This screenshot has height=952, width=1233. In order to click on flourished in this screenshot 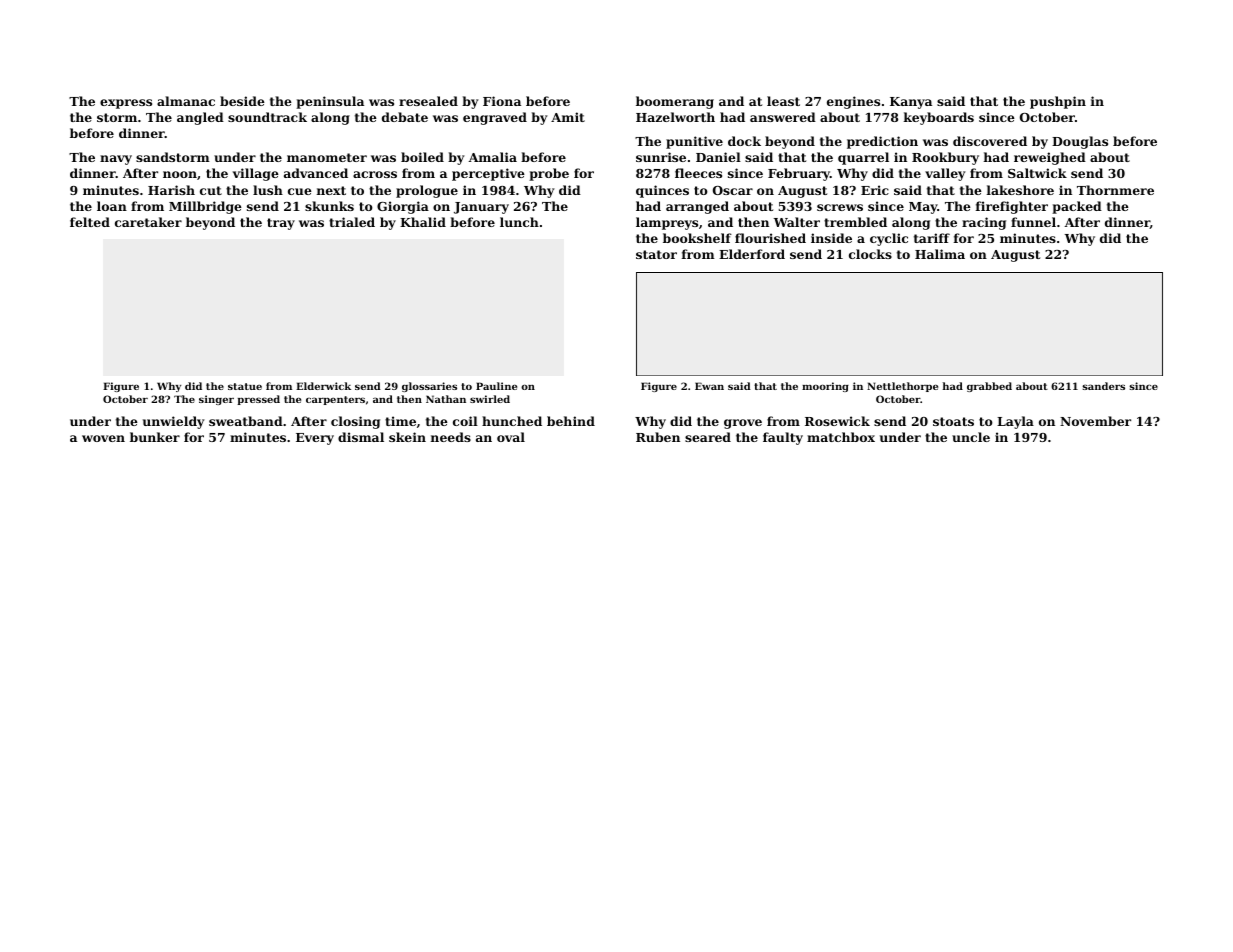, I will do `click(770, 238)`.
